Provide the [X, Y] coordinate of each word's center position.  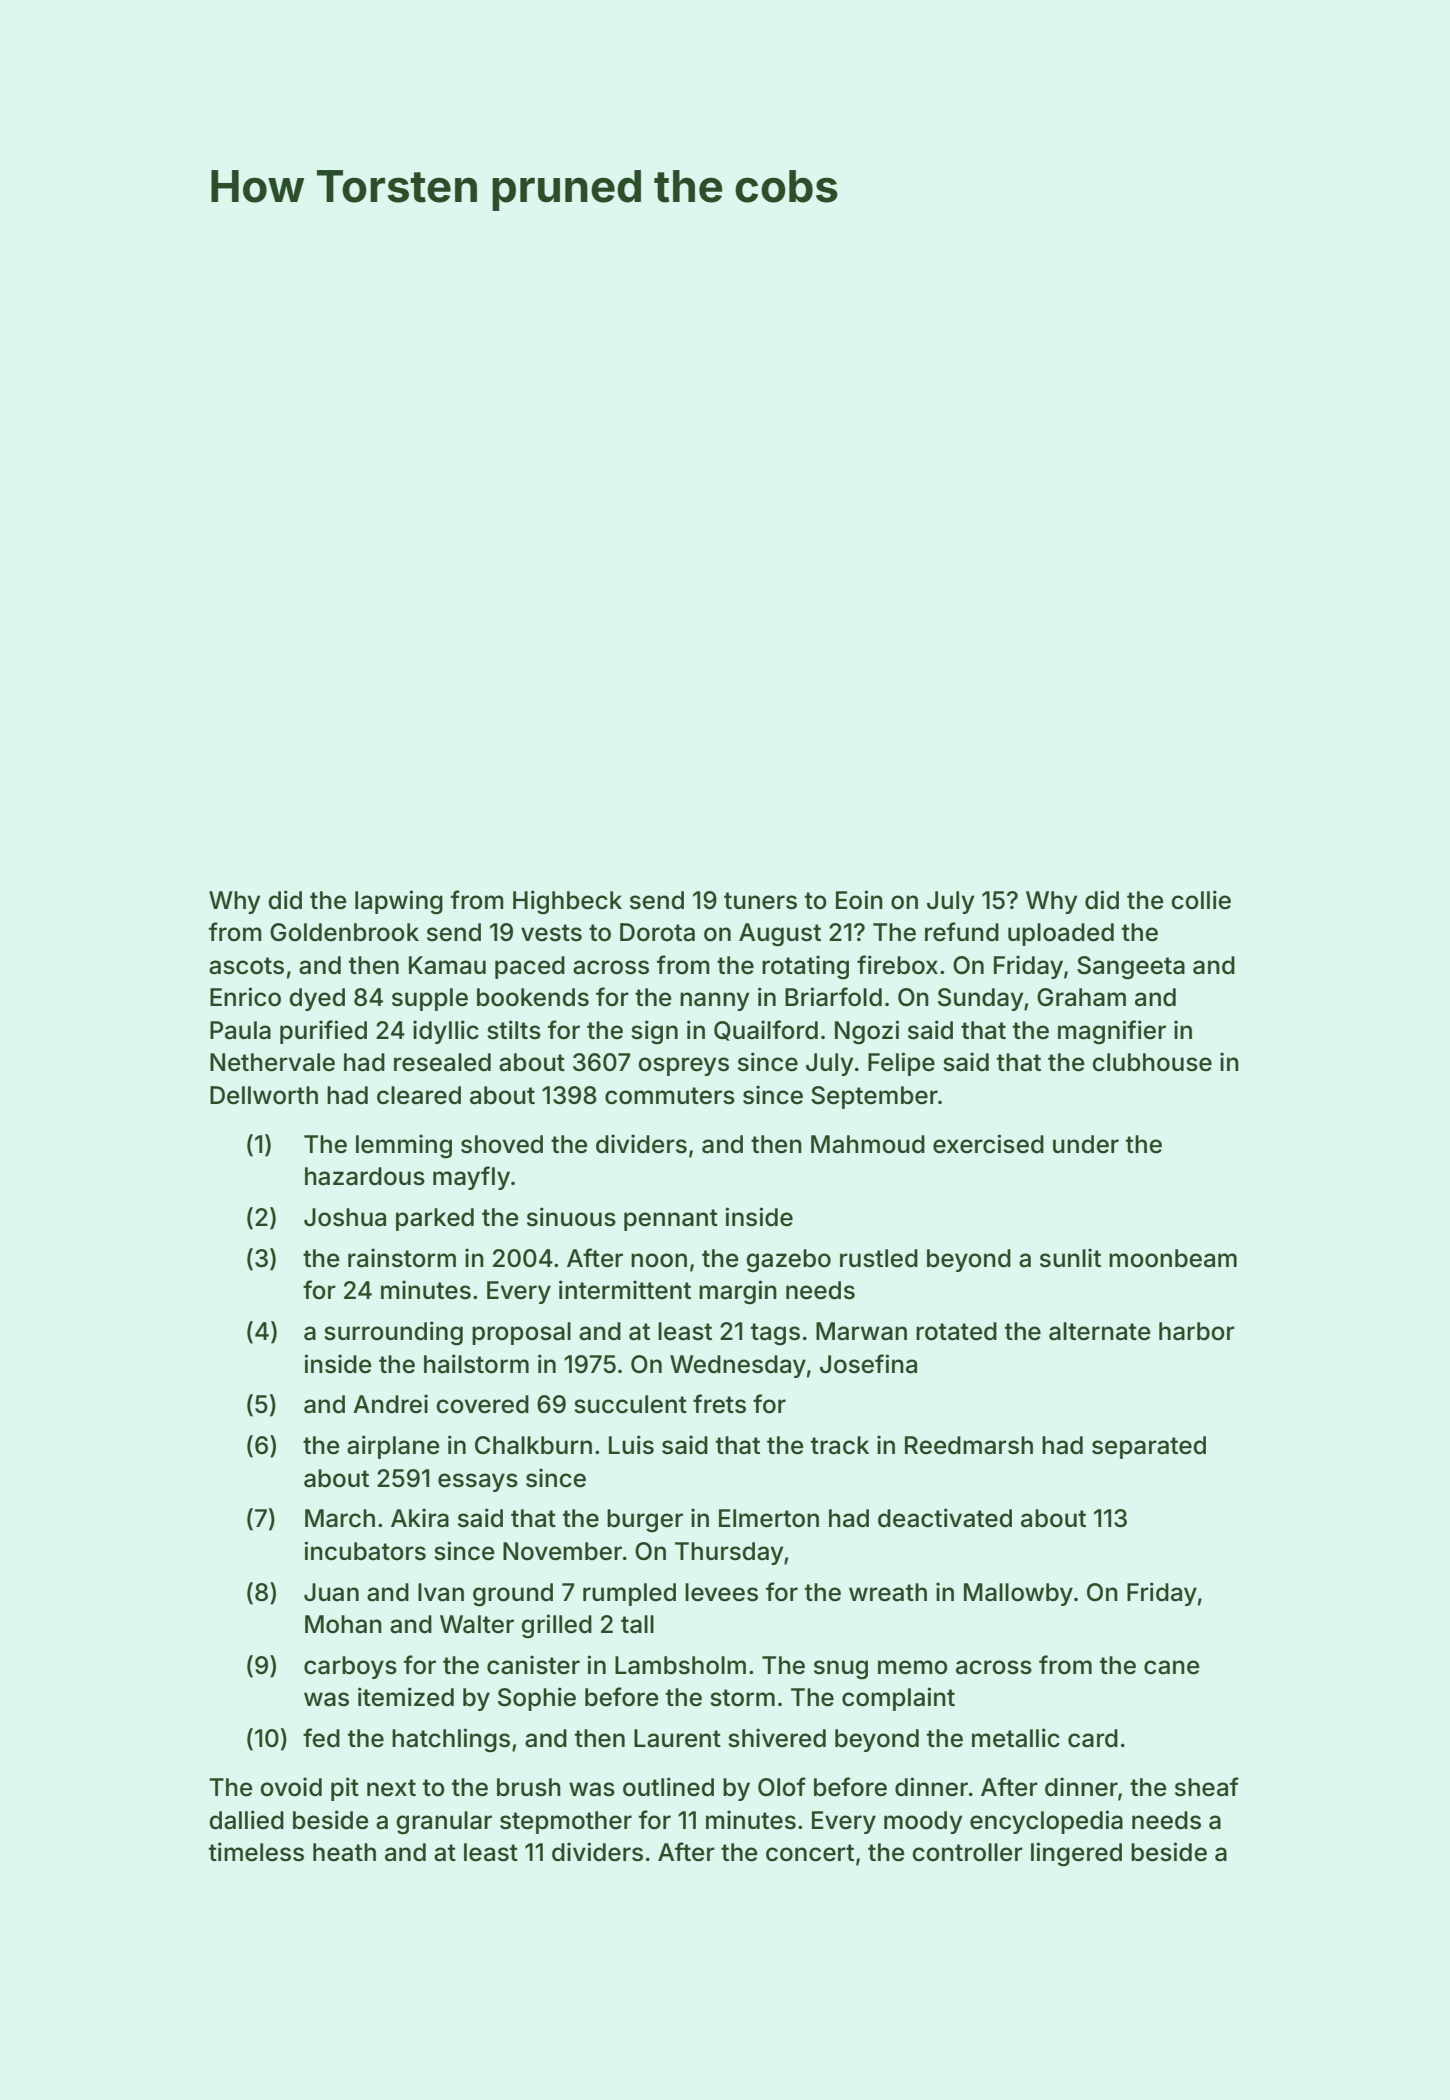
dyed [317, 999]
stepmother [566, 1822]
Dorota [657, 932]
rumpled [629, 1594]
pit [345, 1789]
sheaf [1207, 1787]
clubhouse [1152, 1062]
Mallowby [1018, 1594]
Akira [420, 1518]
